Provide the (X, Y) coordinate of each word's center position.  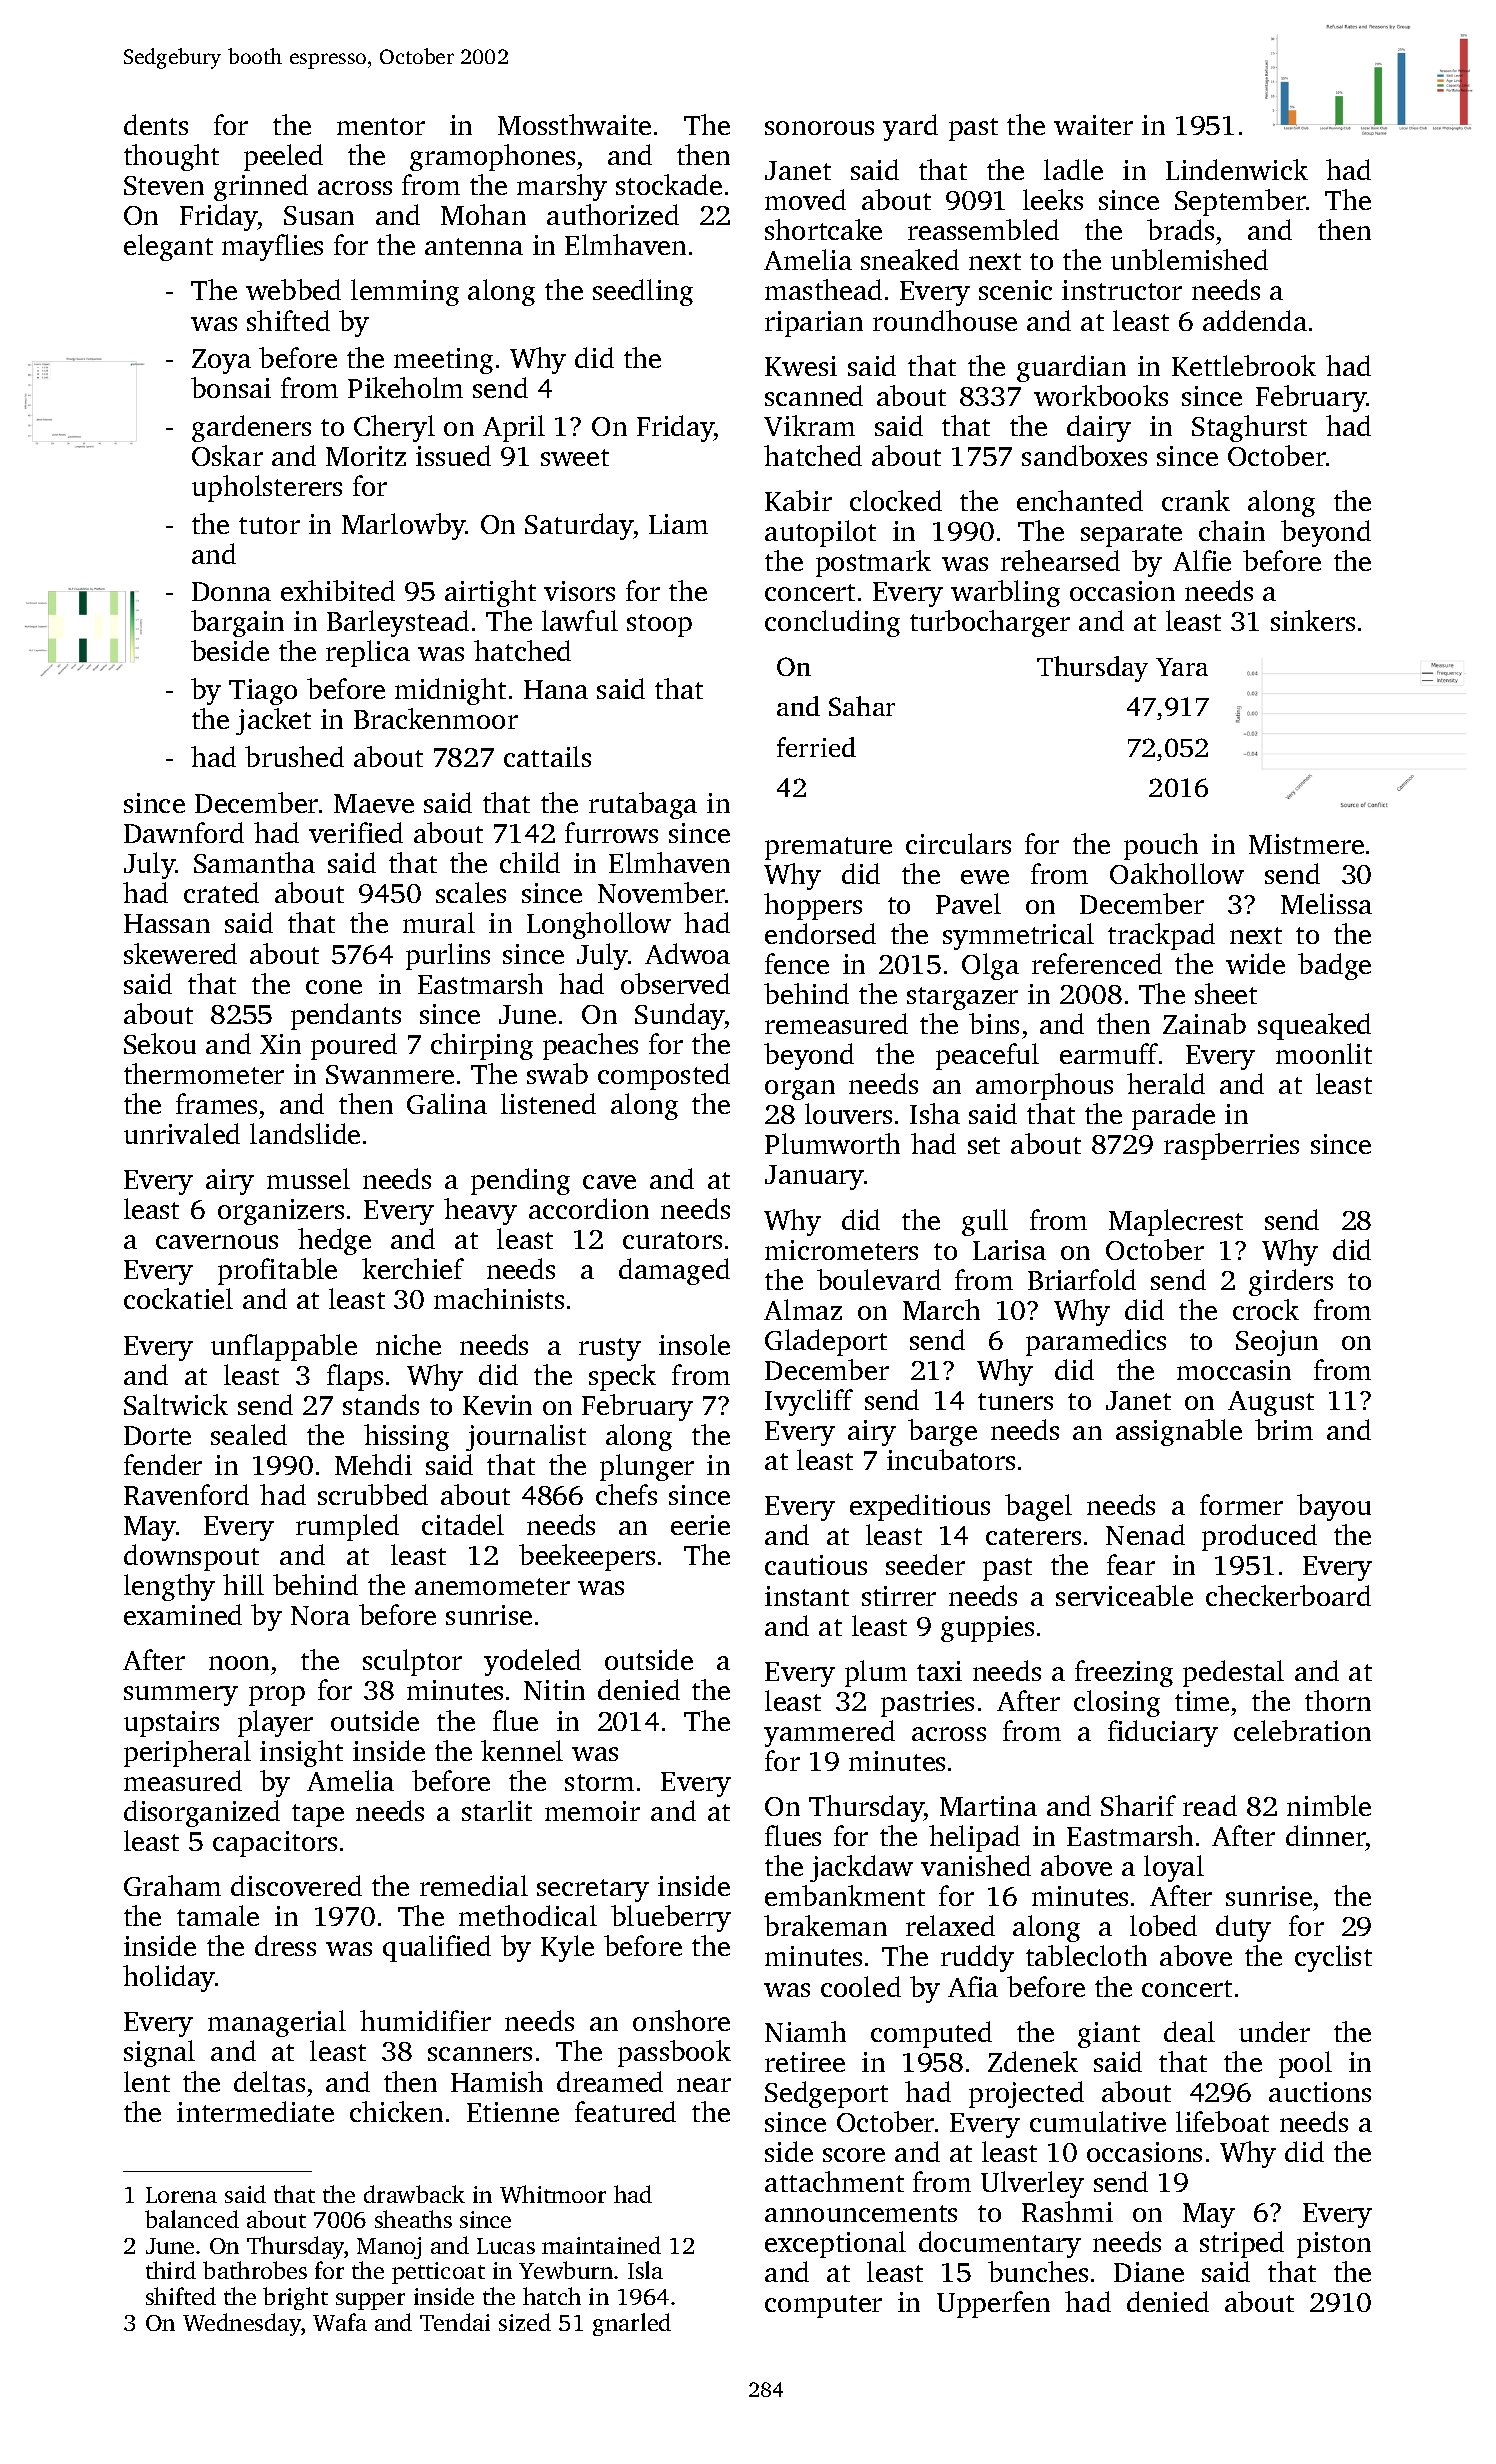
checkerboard (1288, 1595)
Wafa (340, 2322)
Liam (678, 524)
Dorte (157, 1435)
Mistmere (1306, 844)
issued (453, 455)
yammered (829, 1733)
